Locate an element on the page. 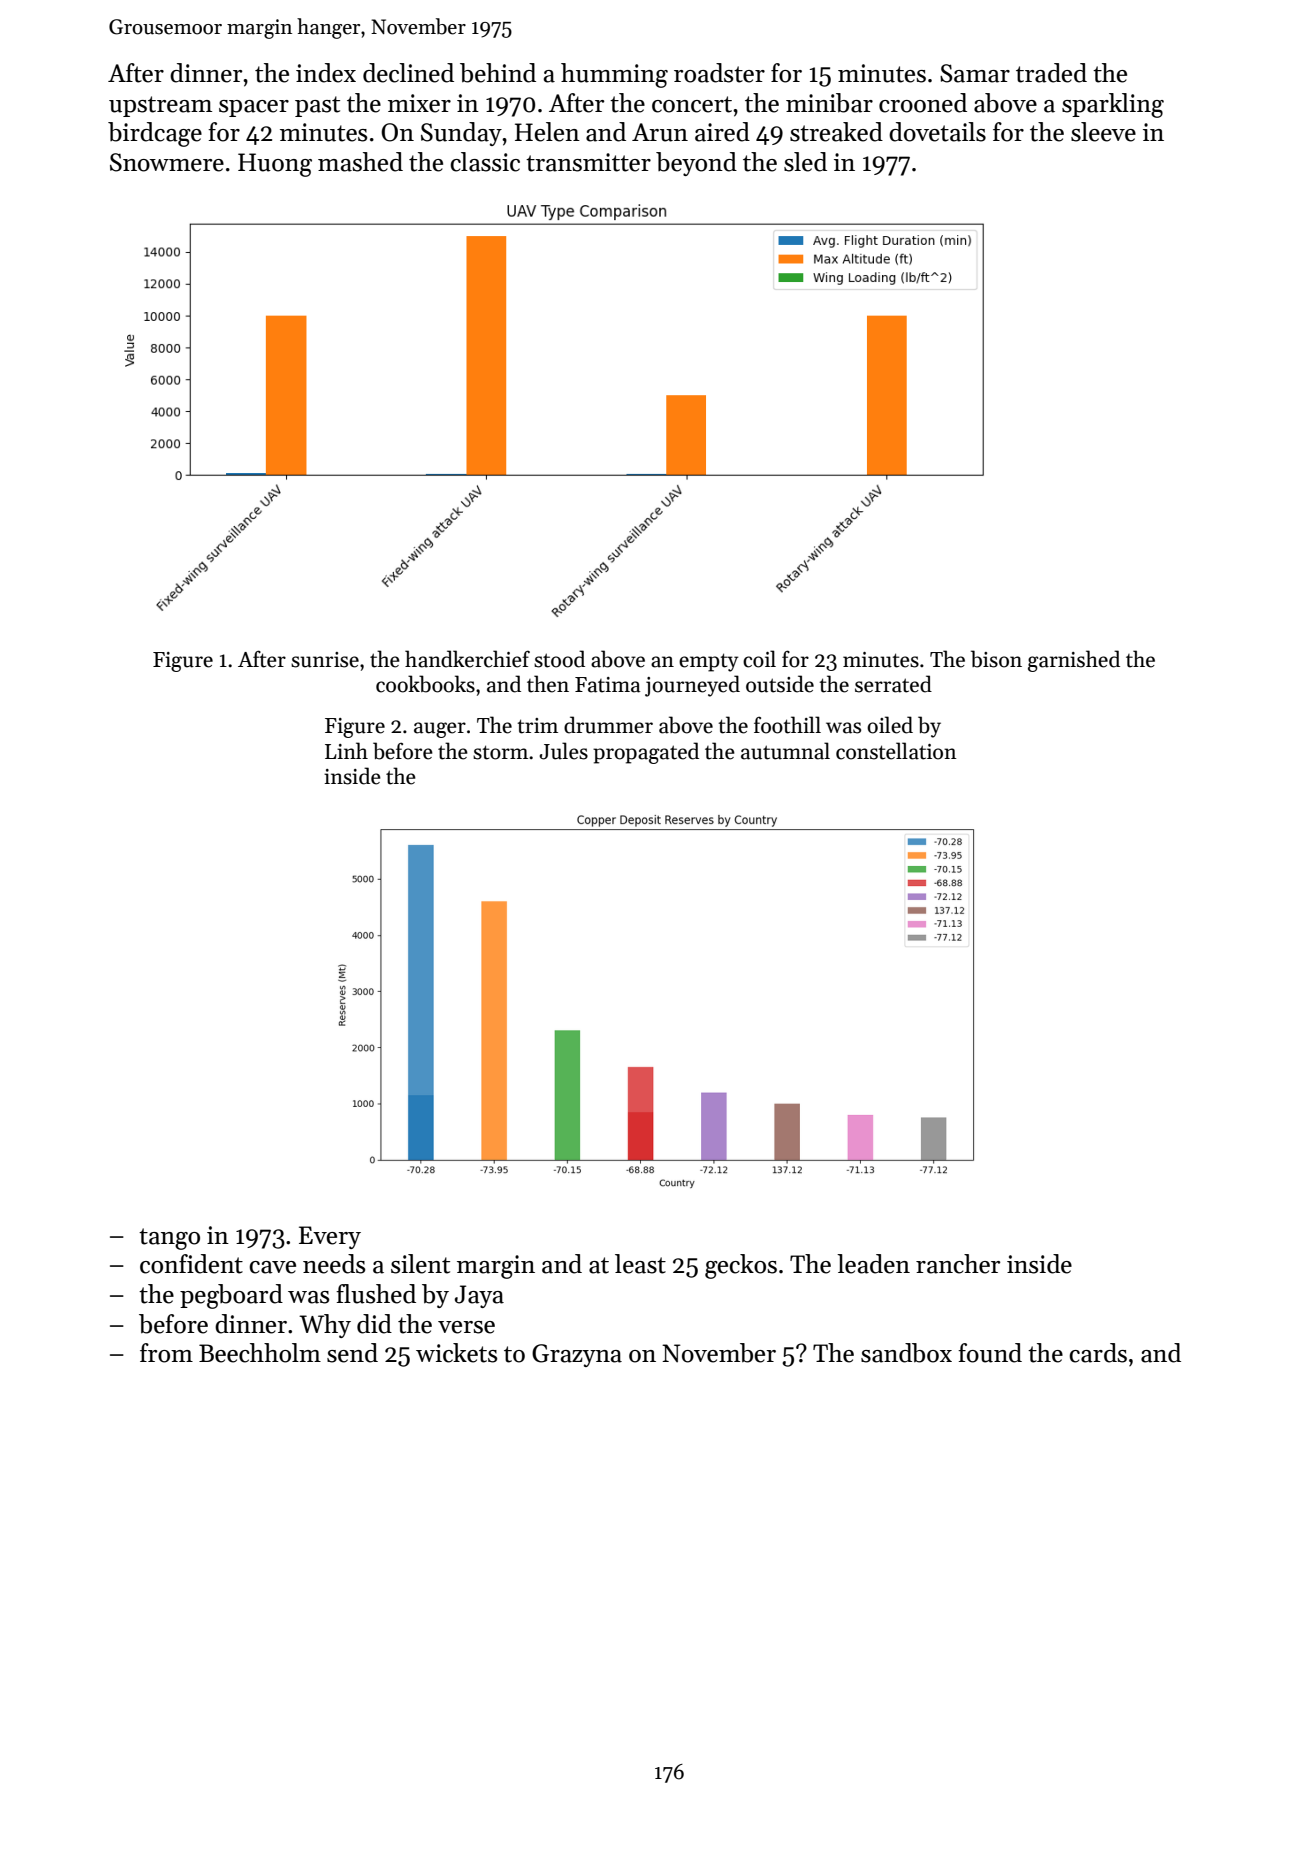  leaden is located at coordinates (873, 1264).
